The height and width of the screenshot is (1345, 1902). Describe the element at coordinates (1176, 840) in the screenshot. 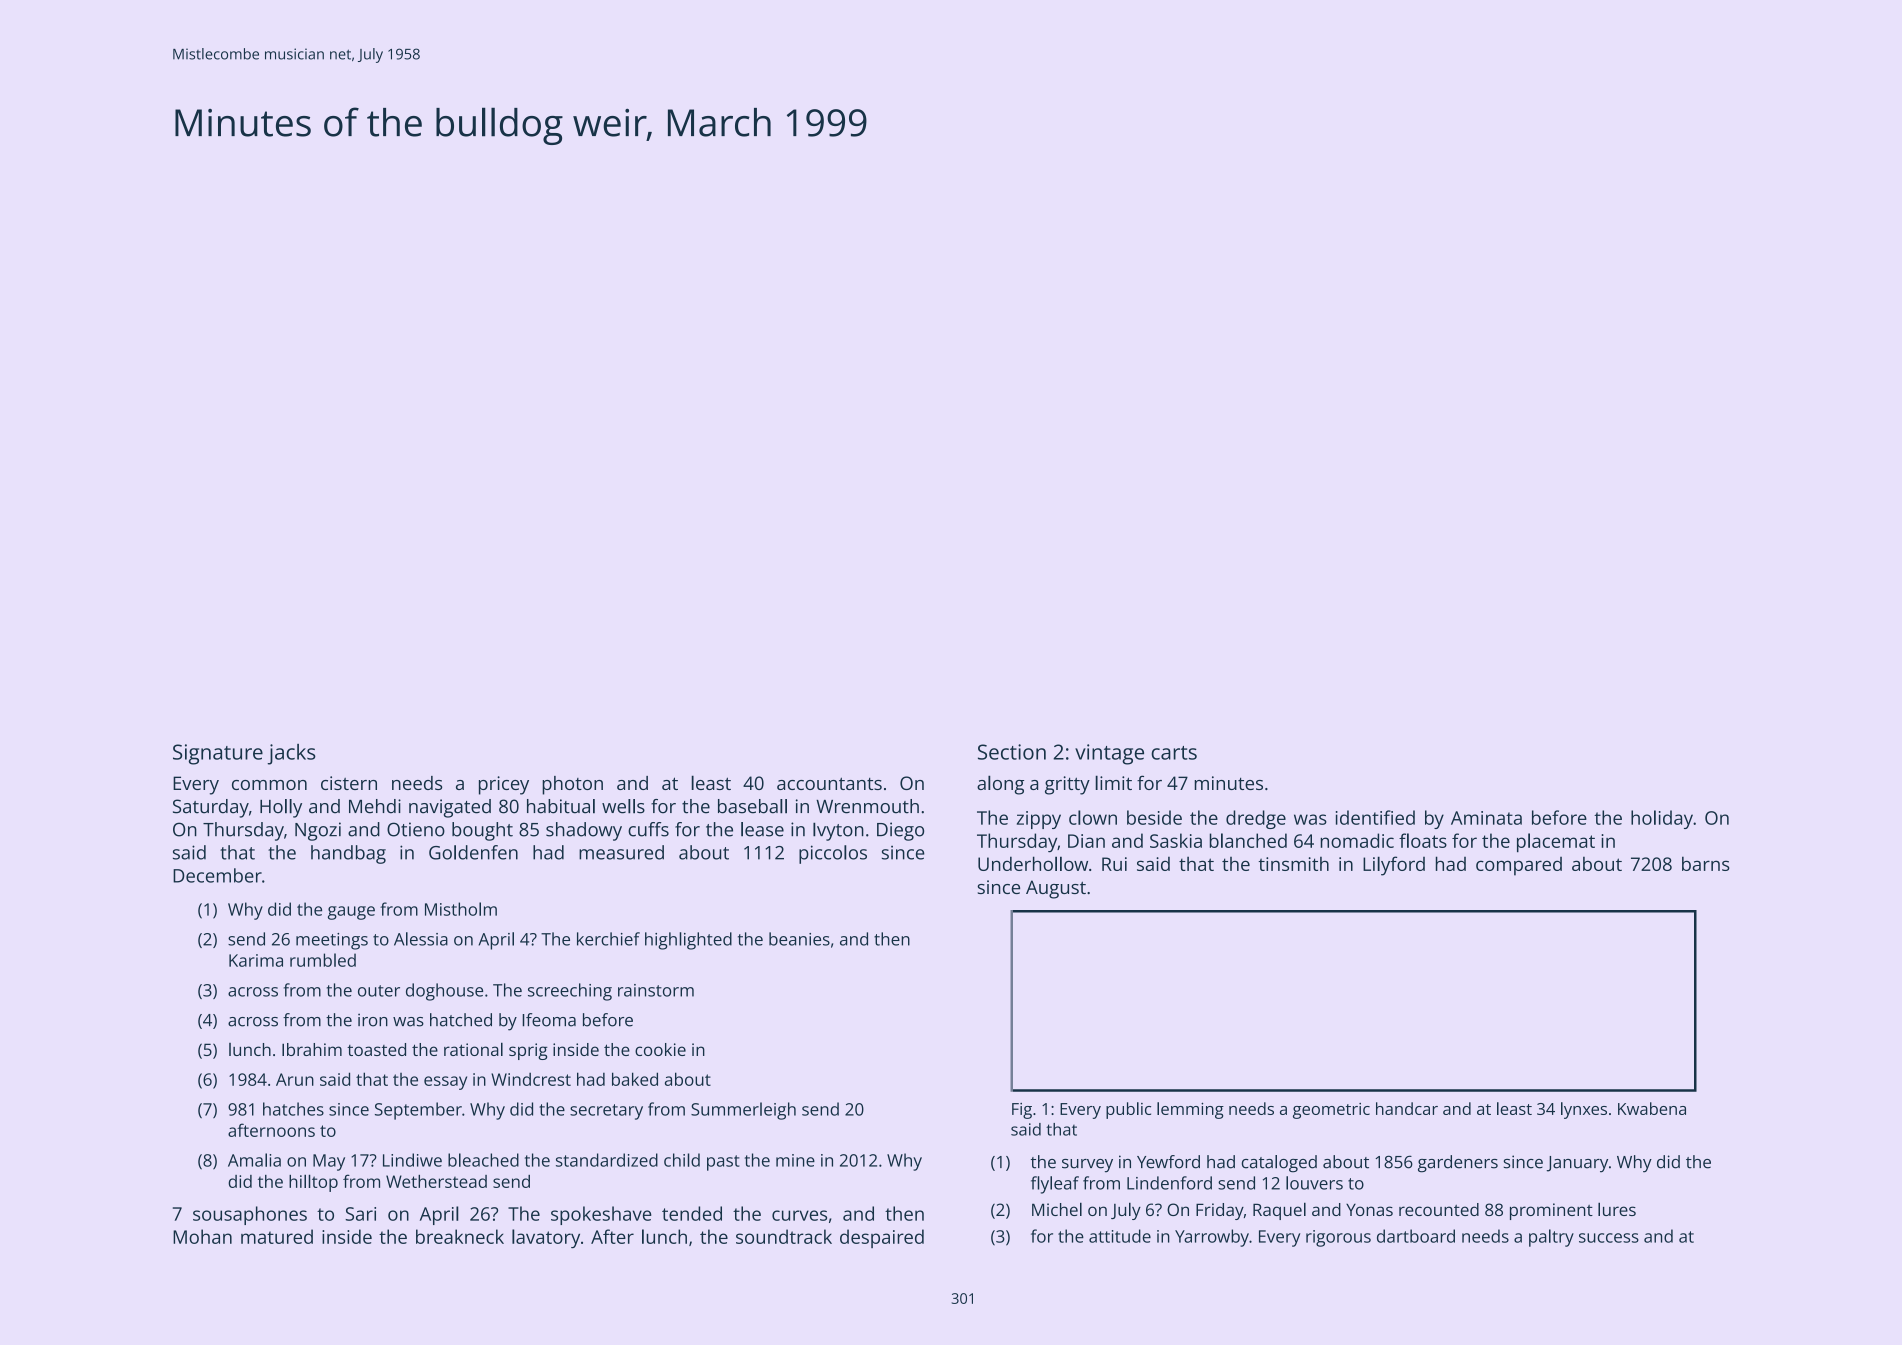

I see `Saskia` at that location.
